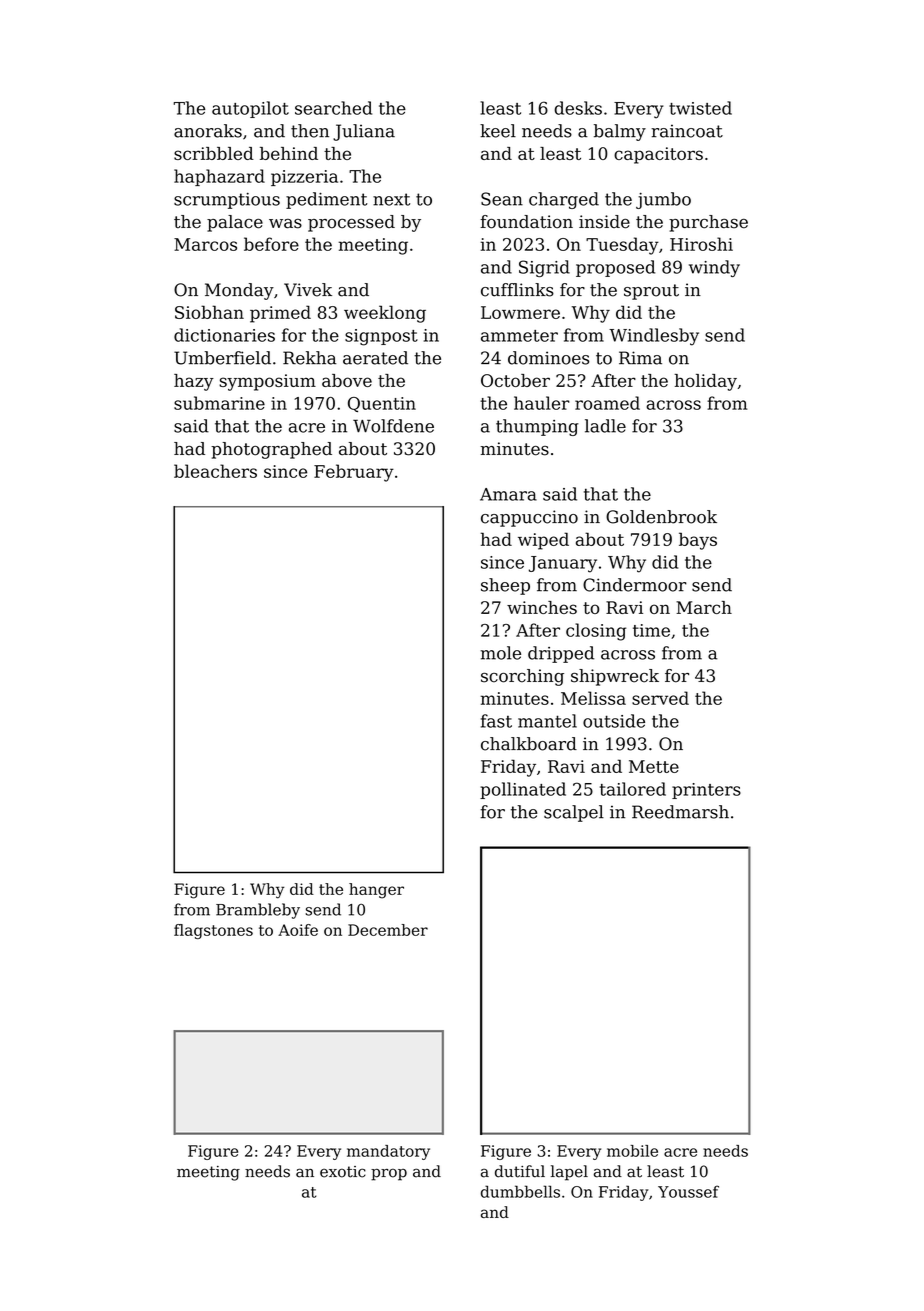 The image size is (924, 1311). Describe the element at coordinates (705, 382) in the screenshot. I see `holiday` at that location.
